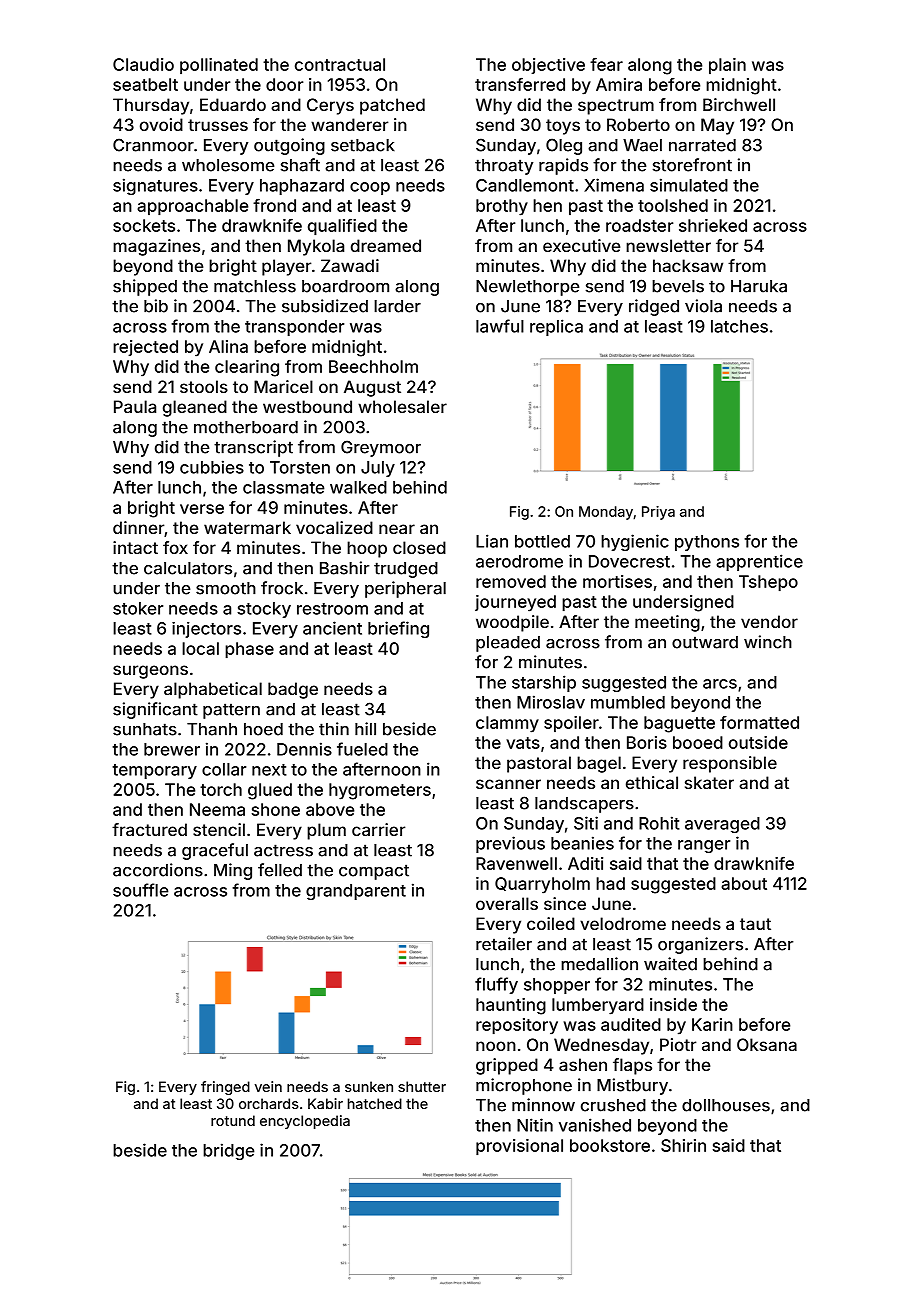 This document has height=1311, width=924. What do you see at coordinates (502, 207) in the document?
I see `brothy` at bounding box center [502, 207].
